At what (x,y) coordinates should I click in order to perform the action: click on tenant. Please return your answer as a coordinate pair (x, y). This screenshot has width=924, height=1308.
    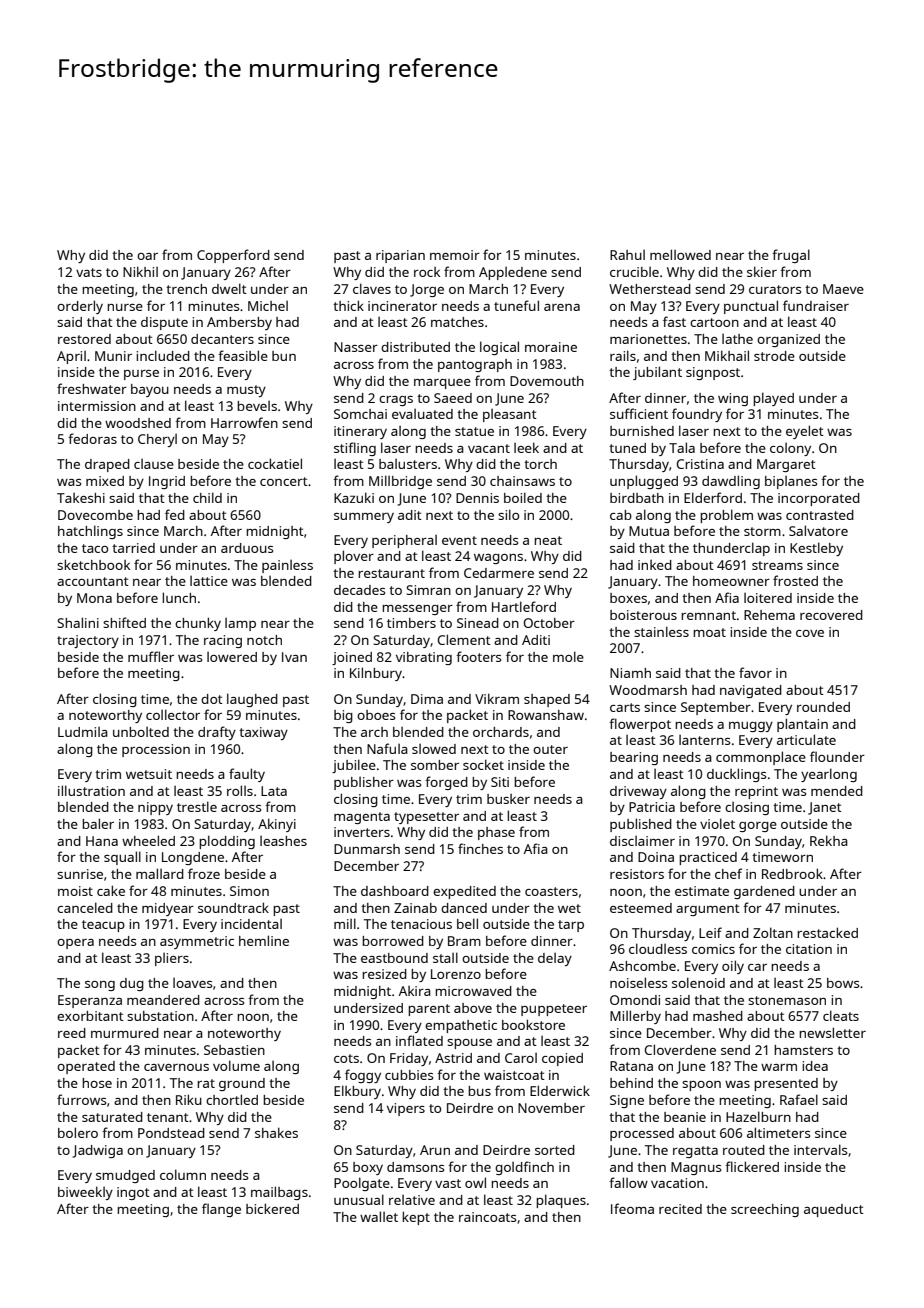
    Looking at the image, I should click on (168, 1117).
